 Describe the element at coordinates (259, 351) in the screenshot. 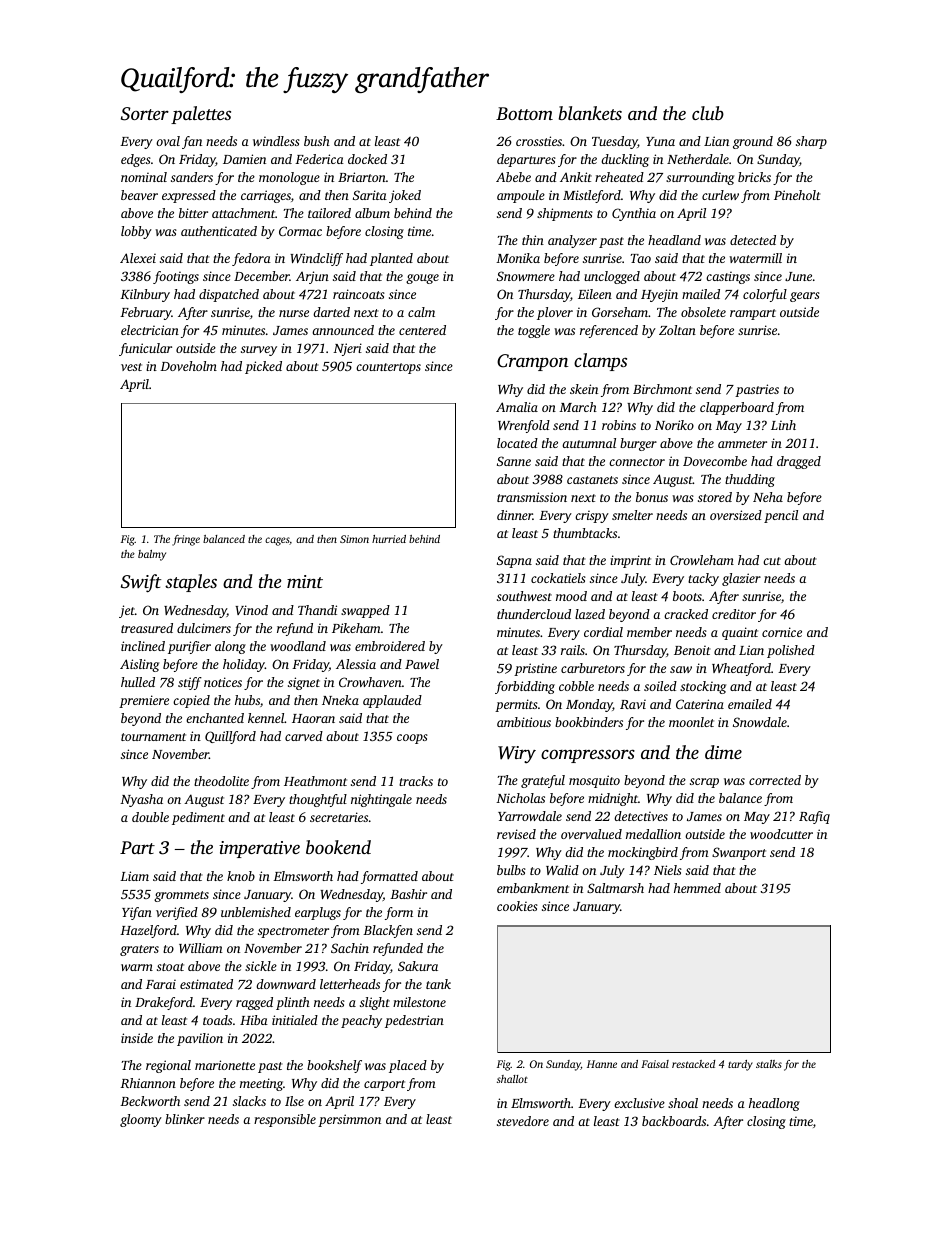

I see `survey` at that location.
